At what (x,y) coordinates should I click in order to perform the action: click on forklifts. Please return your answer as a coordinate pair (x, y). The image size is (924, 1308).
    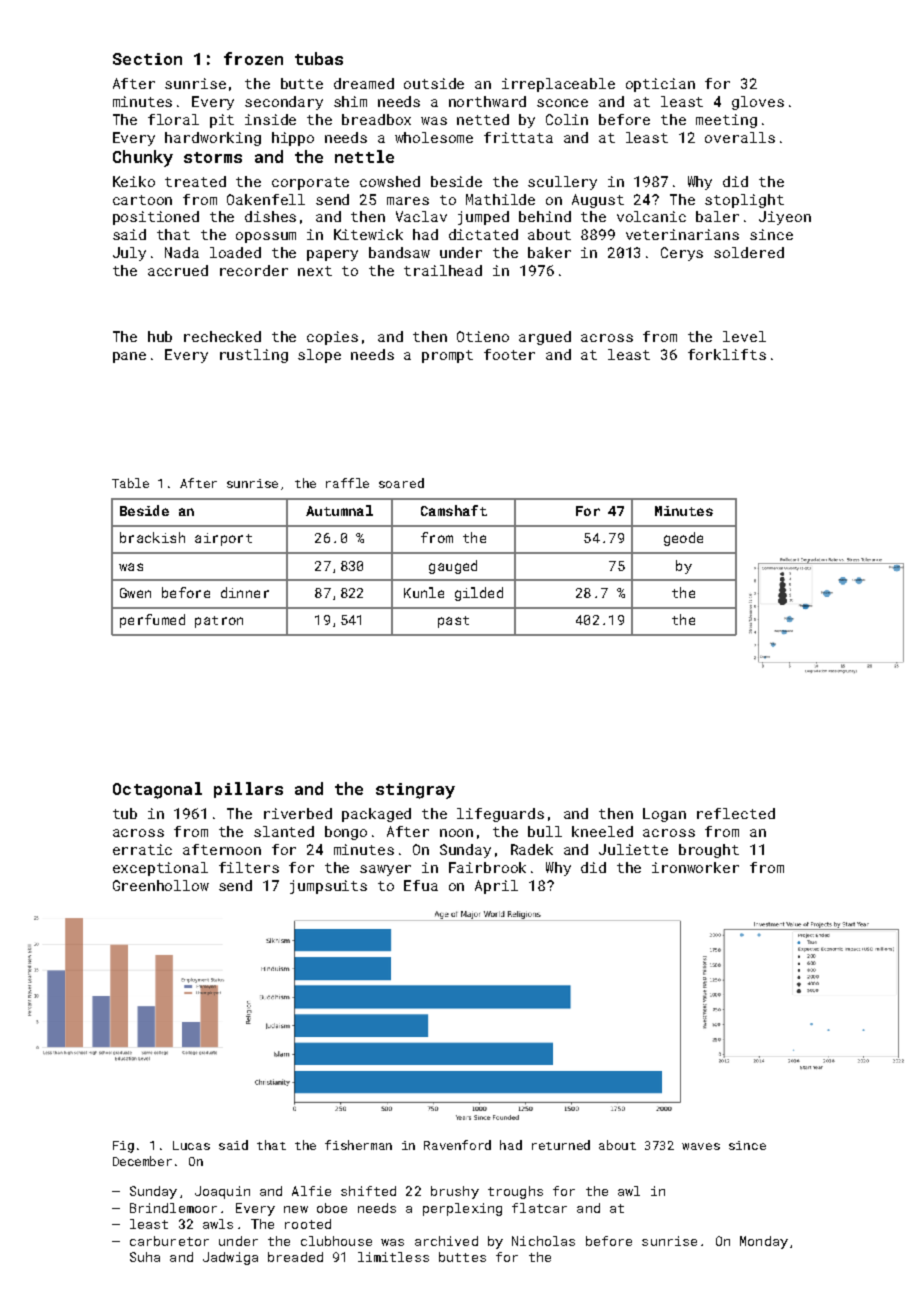
    Looking at the image, I should click on (727, 354).
